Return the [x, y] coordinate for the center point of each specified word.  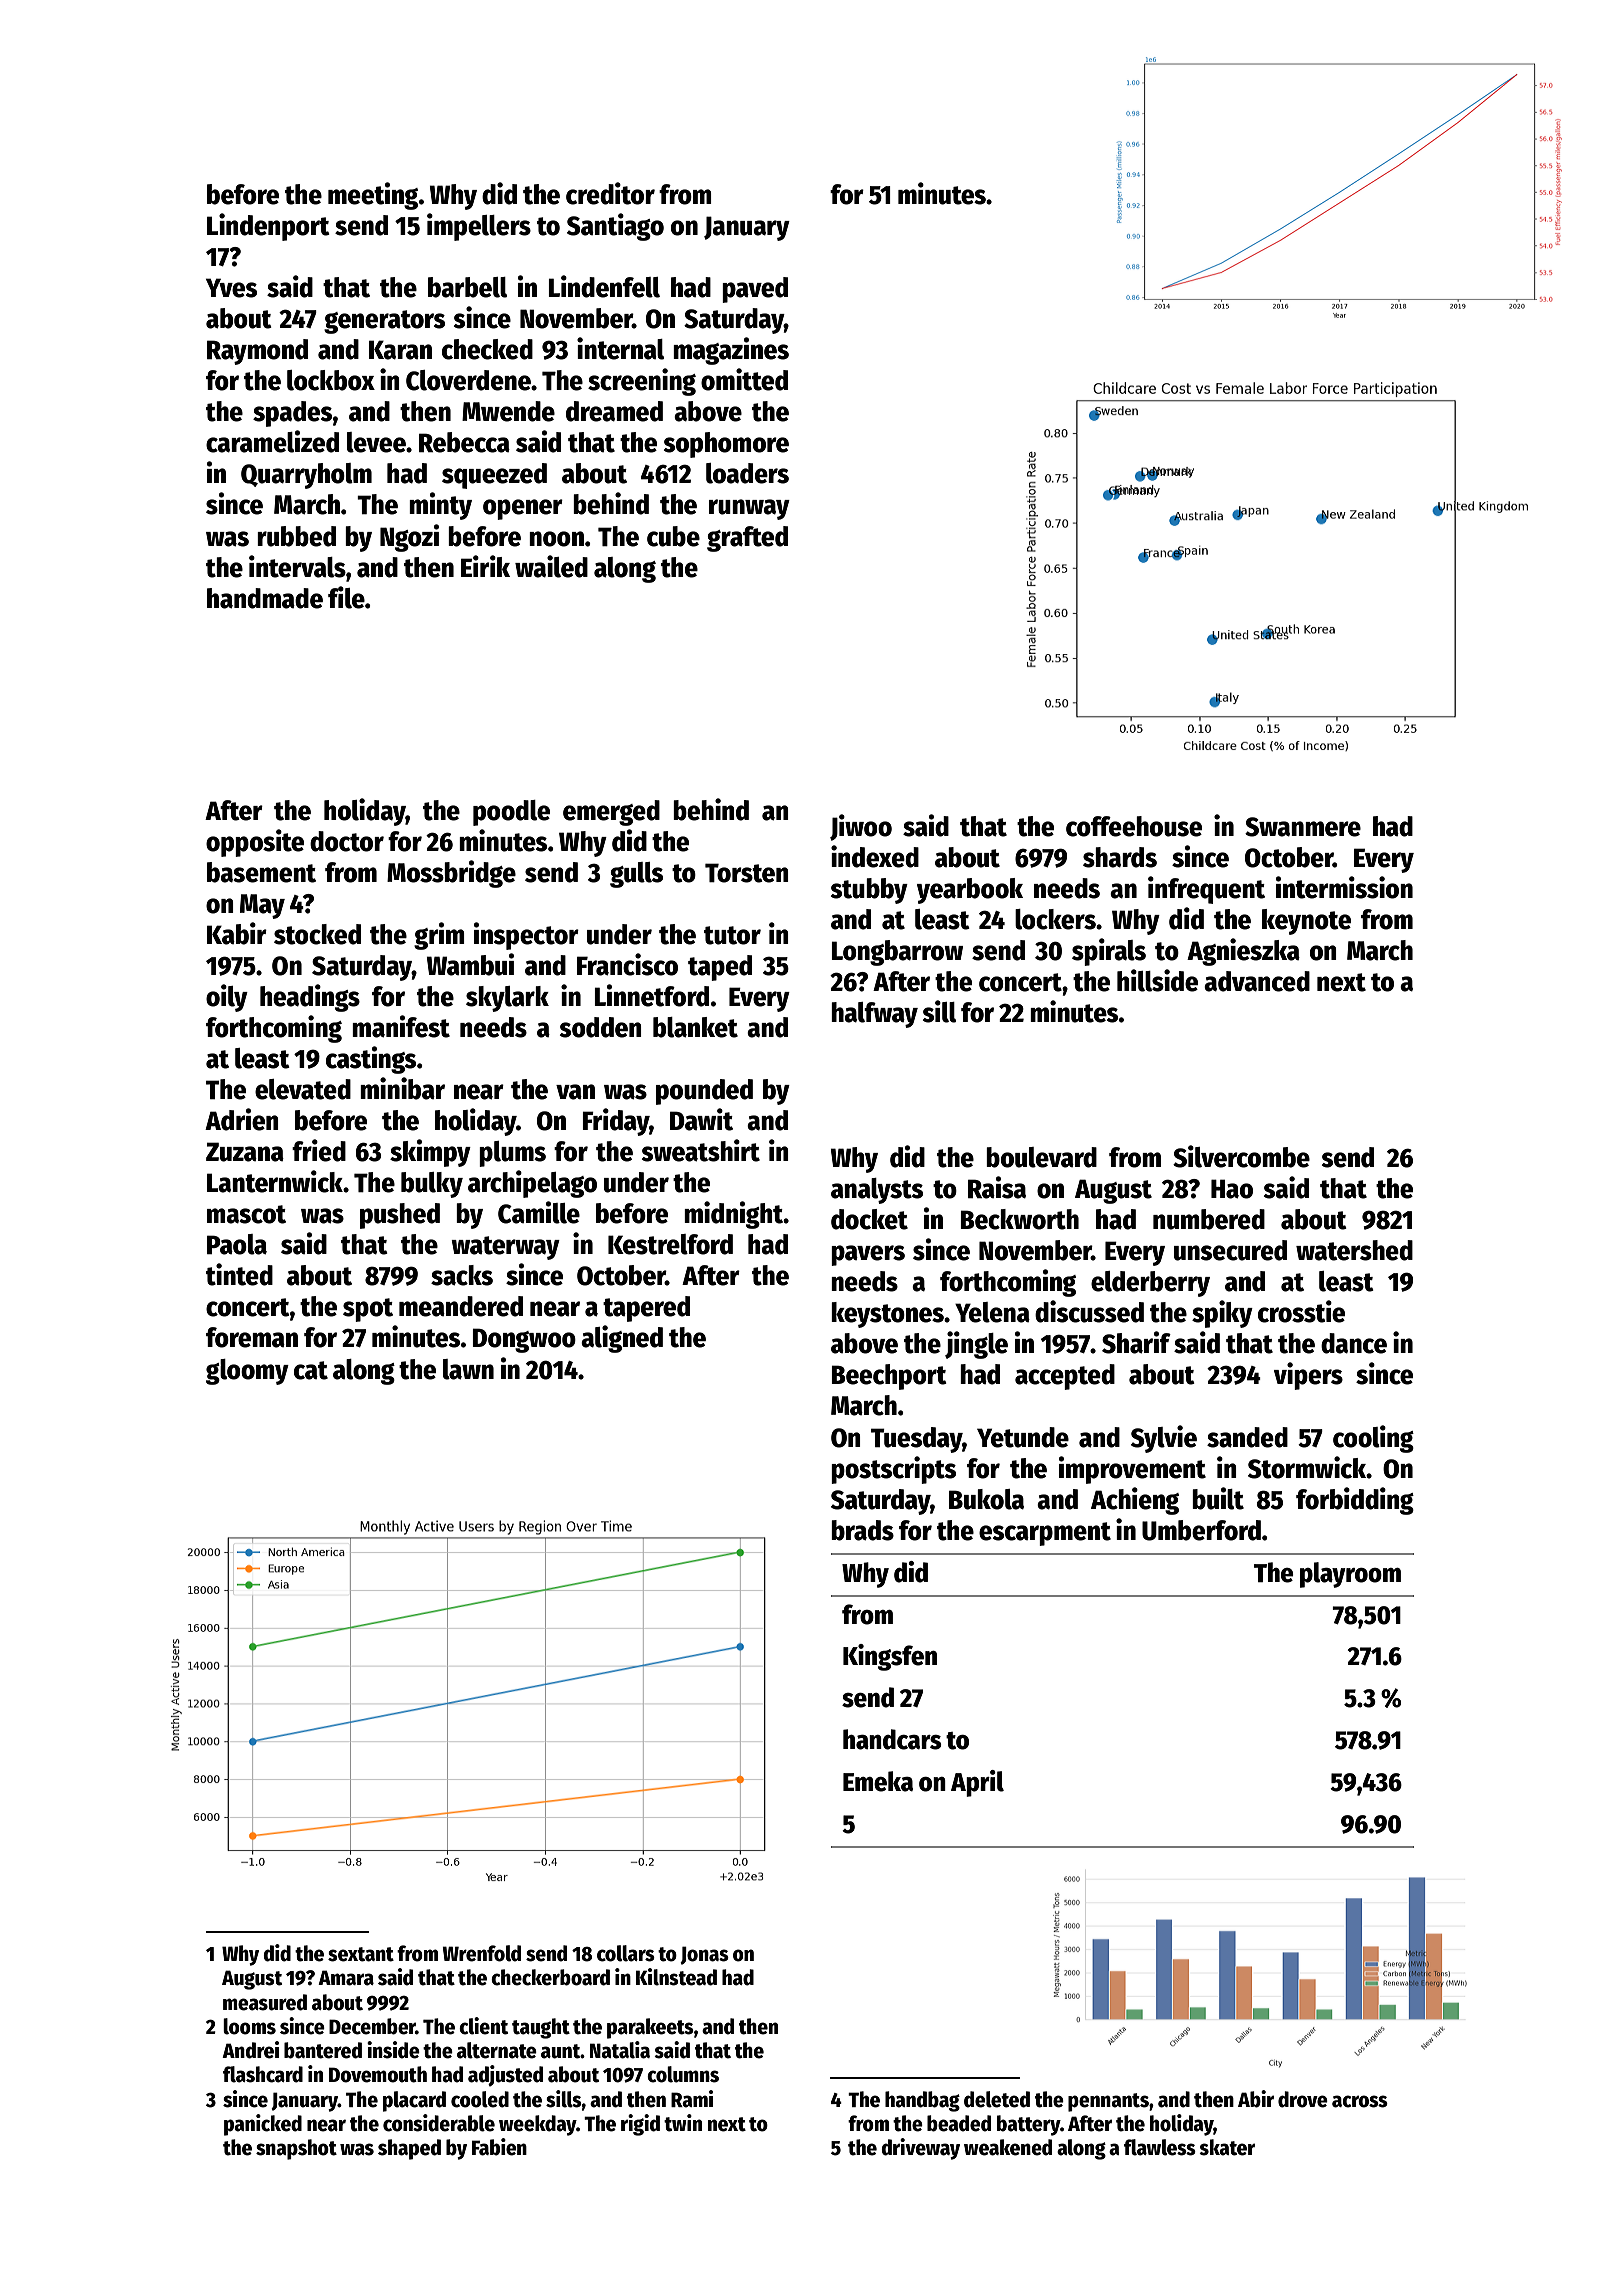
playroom [1350, 1575]
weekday [538, 2125]
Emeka [878, 1781]
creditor [610, 193]
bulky [432, 1185]
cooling [1373, 1439]
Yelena [992, 1312]
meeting [373, 196]
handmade [265, 598]
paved [755, 290]
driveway [920, 2149]
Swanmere [1303, 827]
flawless [1160, 2147]
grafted [747, 539]
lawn [468, 1369]
